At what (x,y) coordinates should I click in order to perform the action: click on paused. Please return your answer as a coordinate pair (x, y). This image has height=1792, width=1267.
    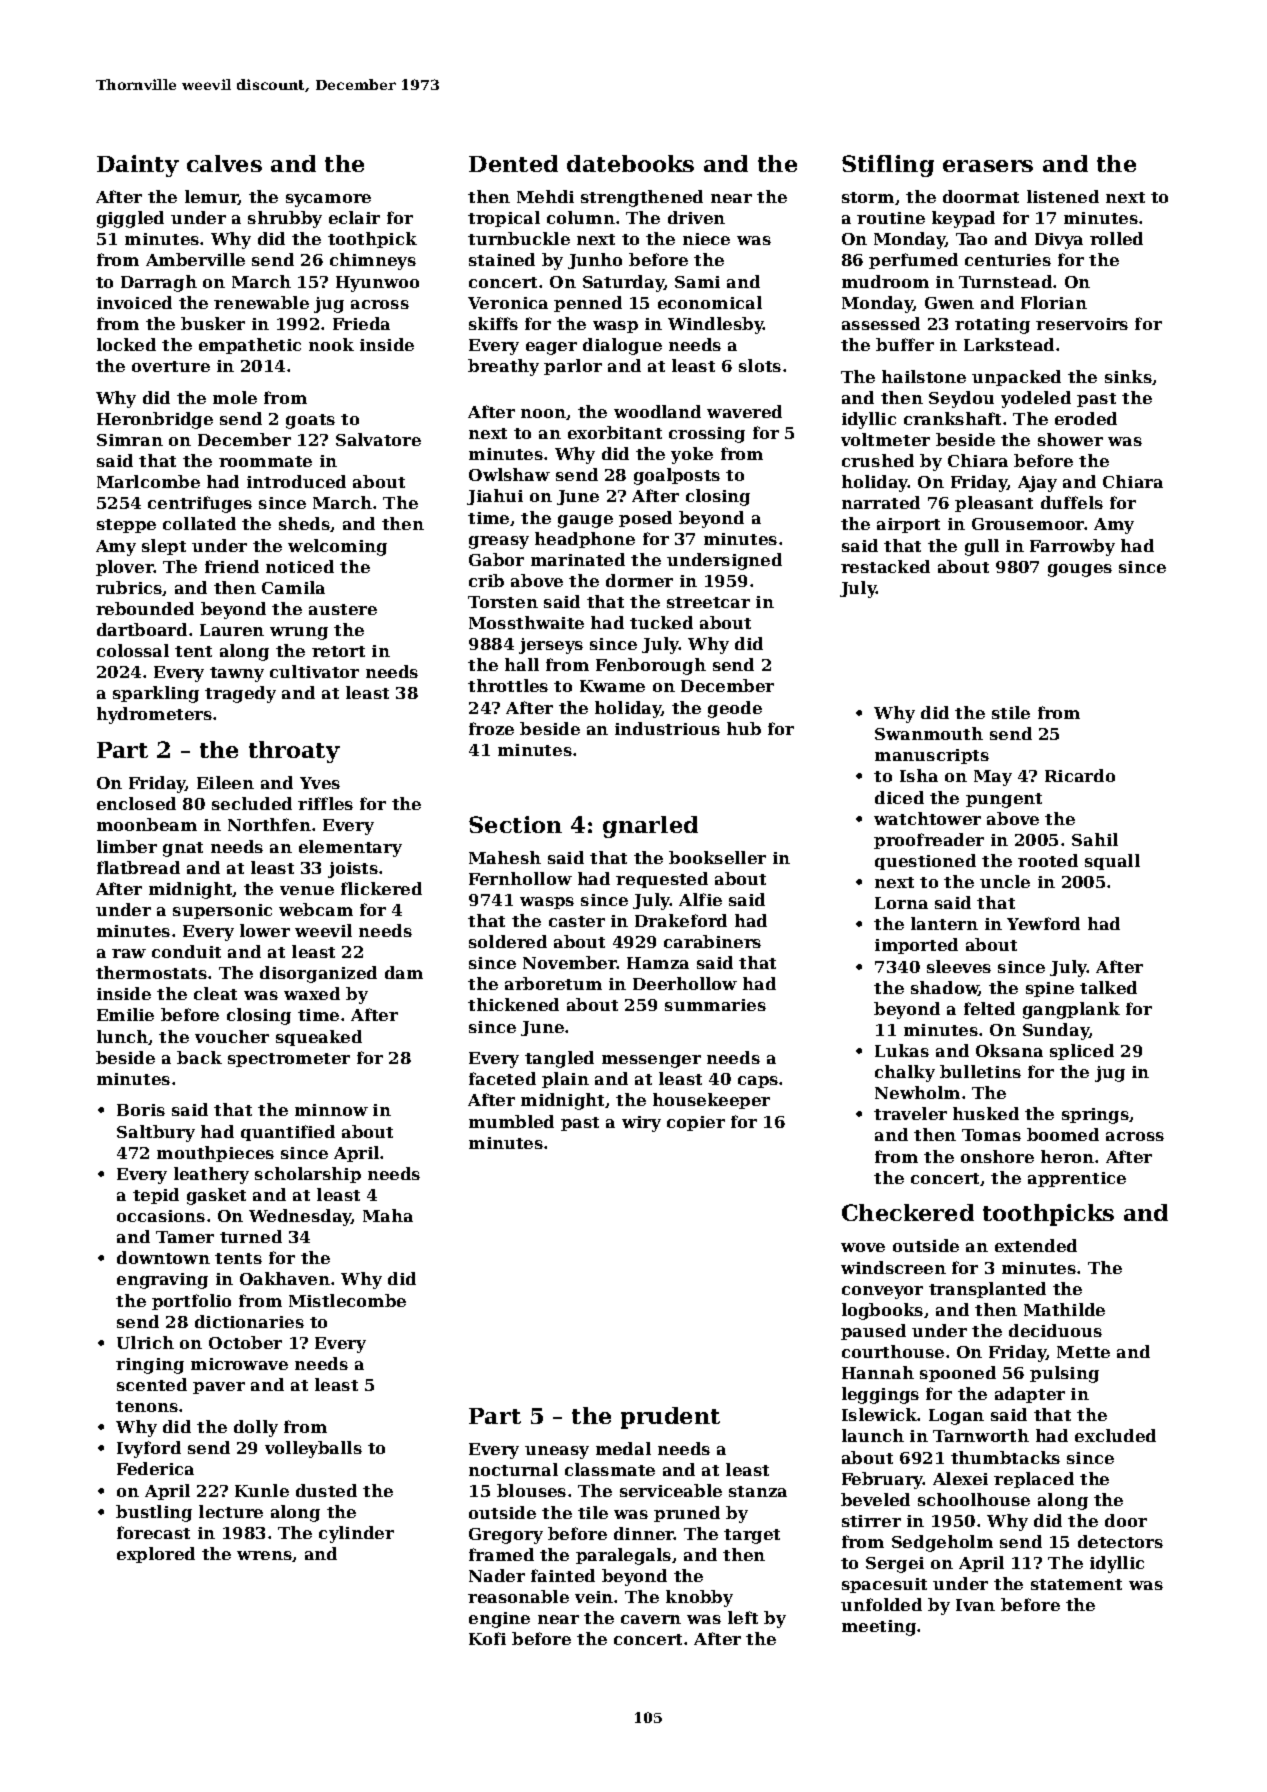
    Looking at the image, I should click on (873, 1332).
